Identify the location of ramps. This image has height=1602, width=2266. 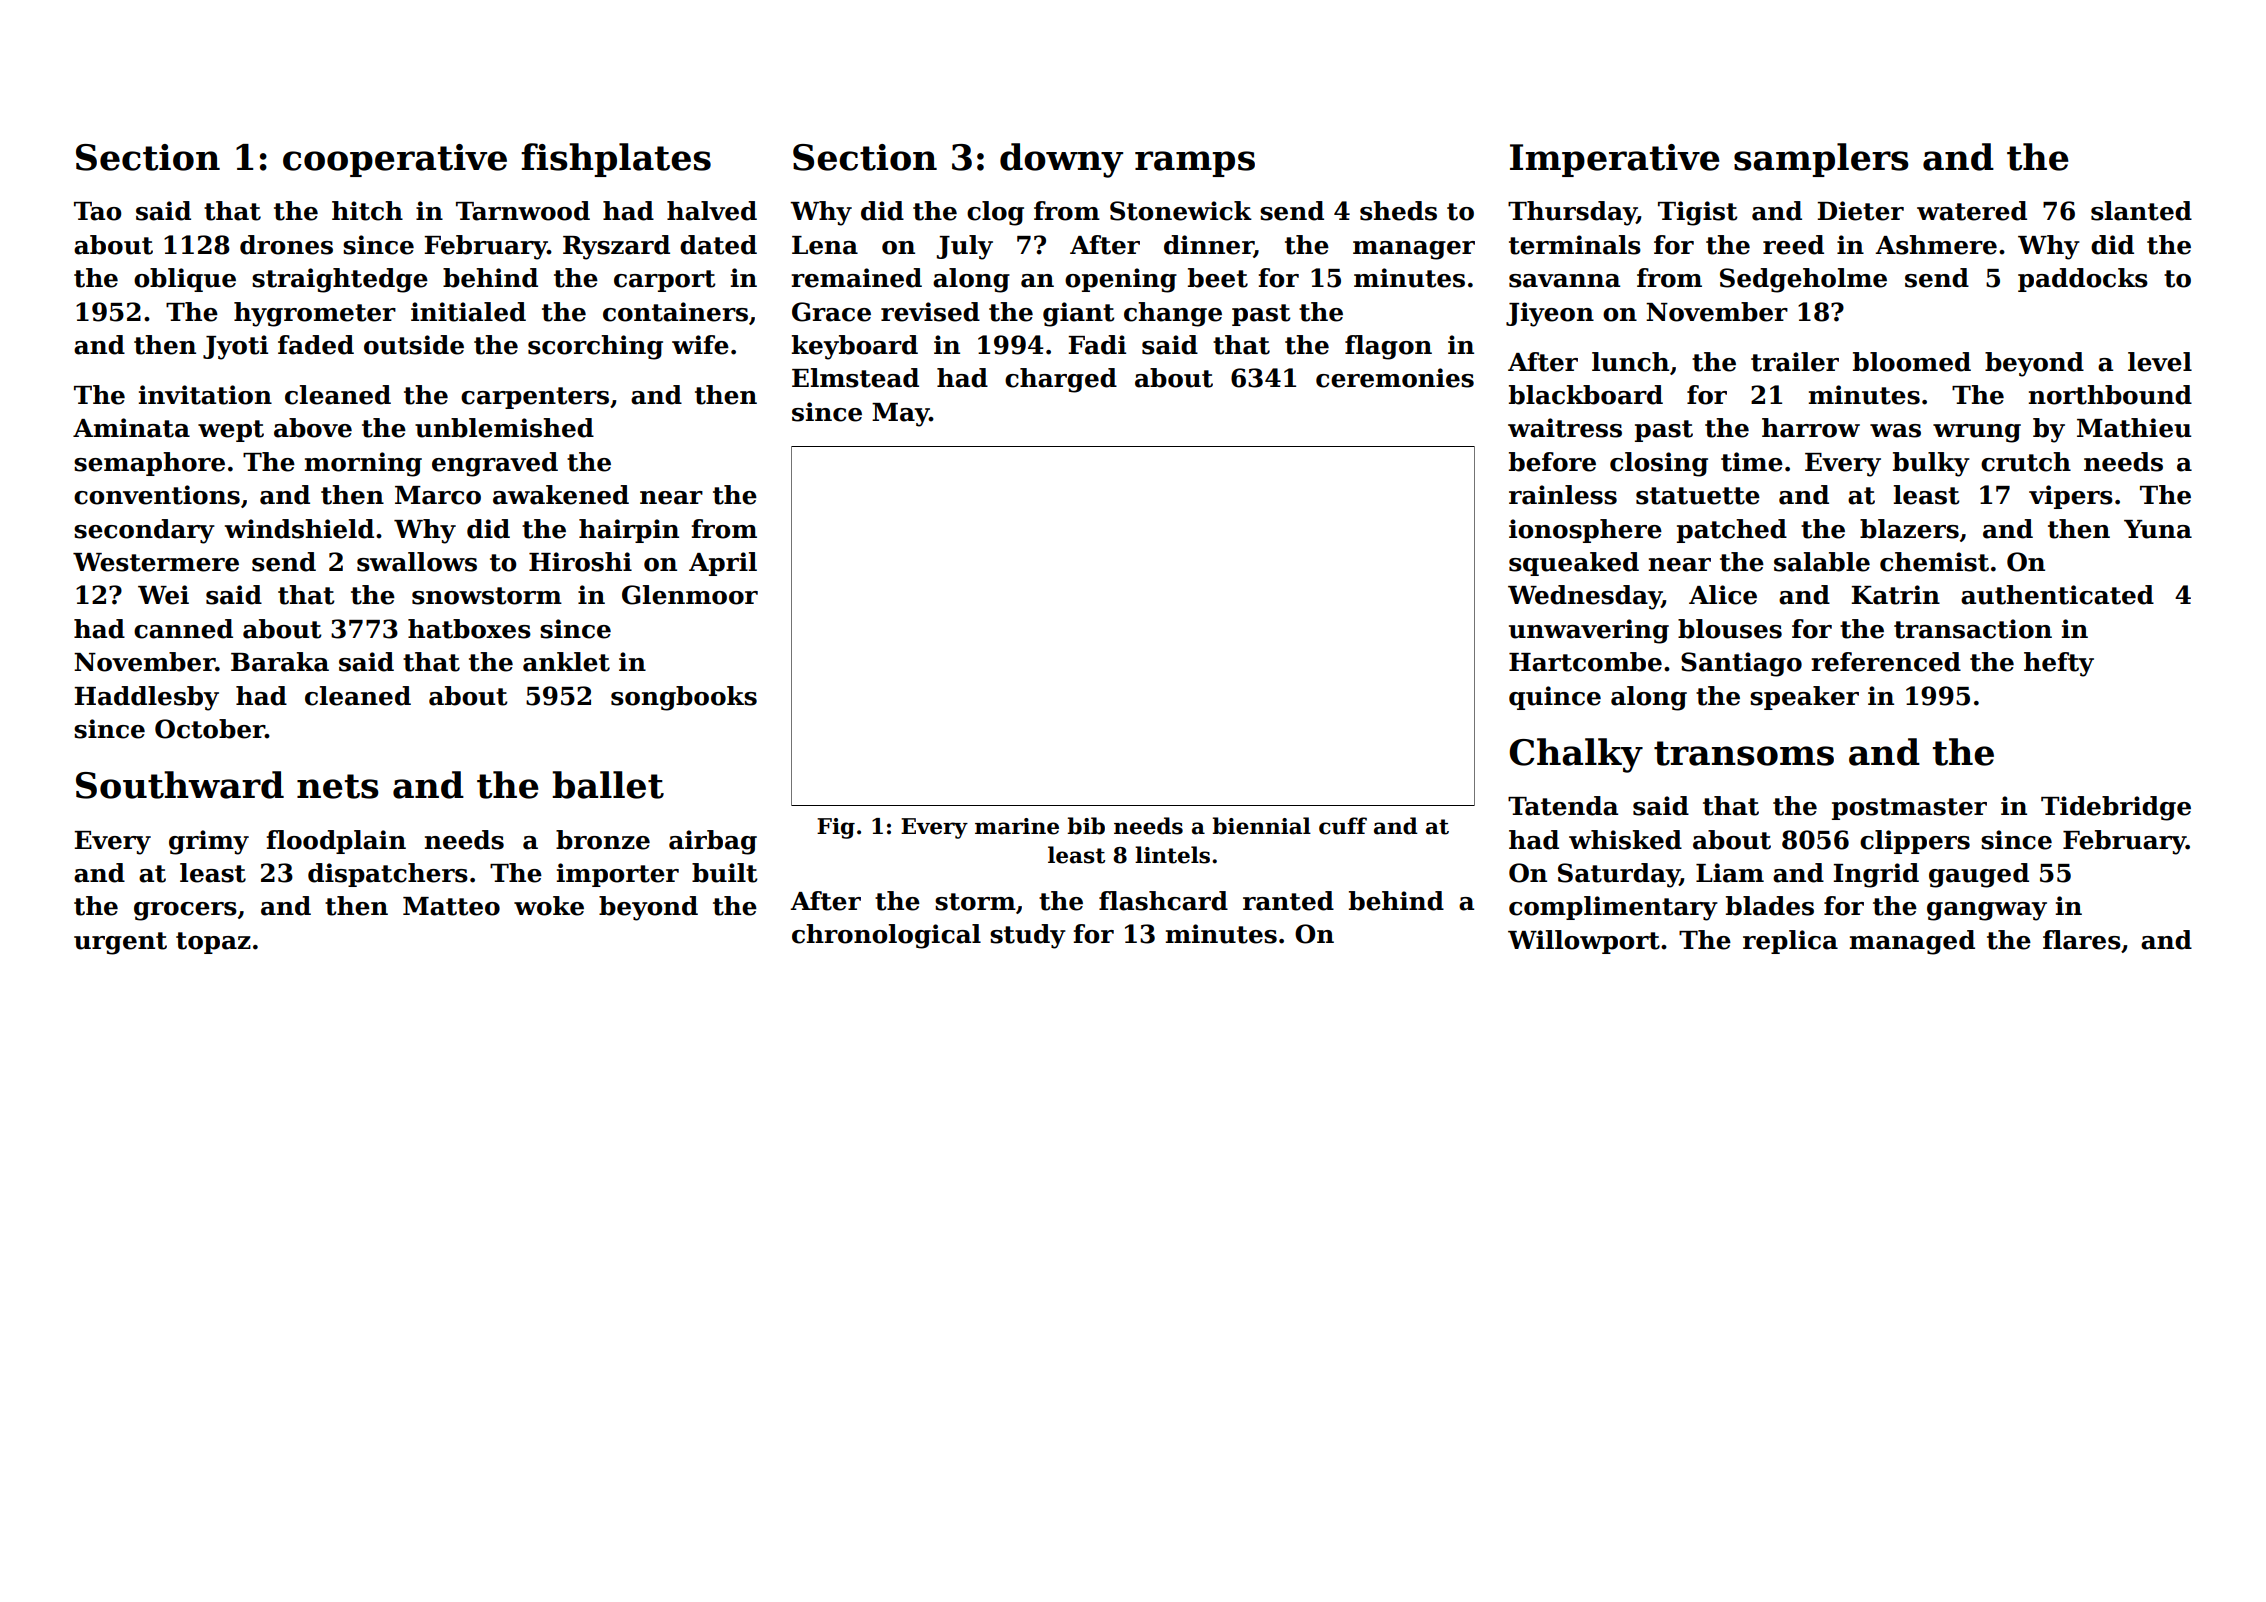
(1195, 164).
